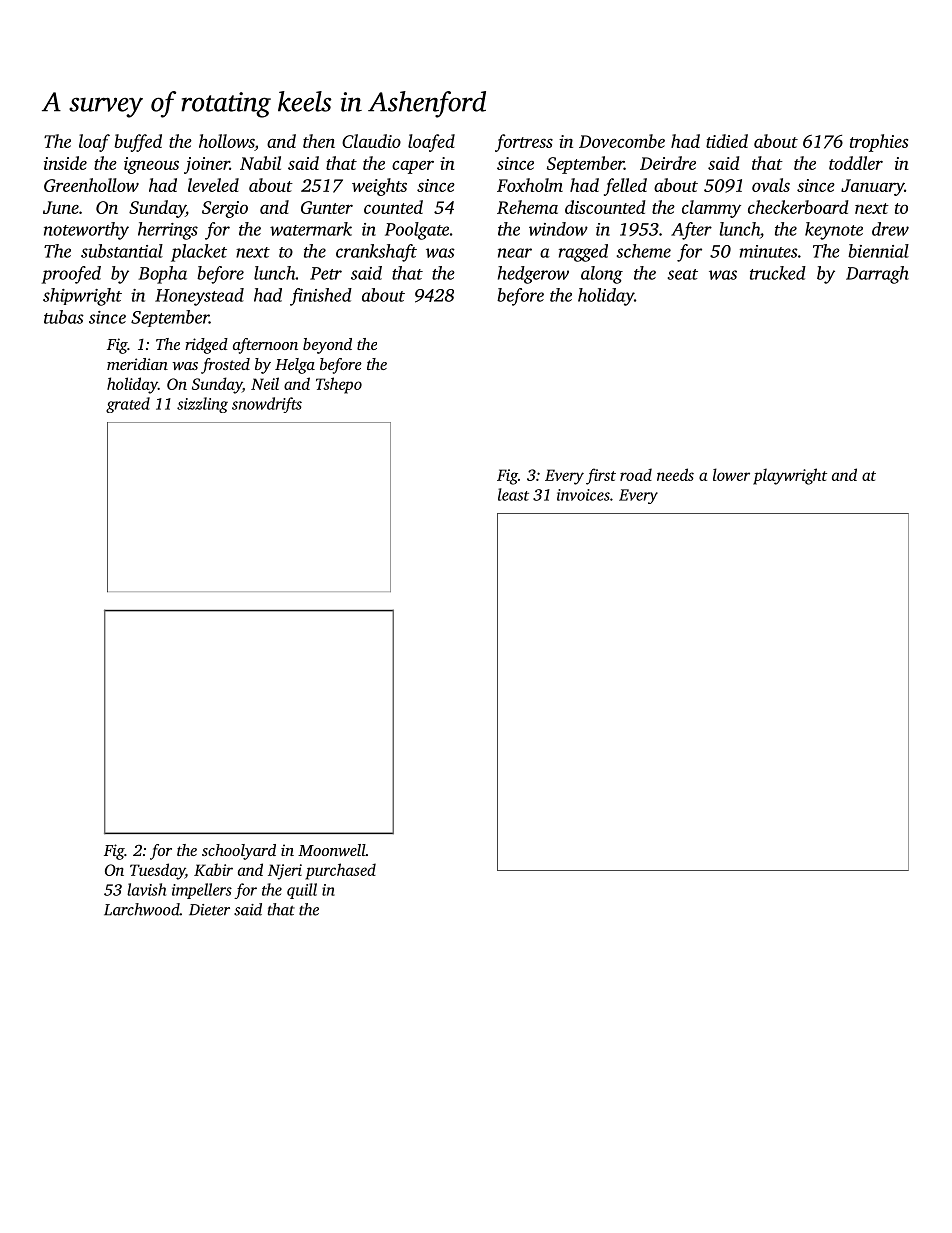  Describe the element at coordinates (151, 165) in the document. I see `igneous` at that location.
